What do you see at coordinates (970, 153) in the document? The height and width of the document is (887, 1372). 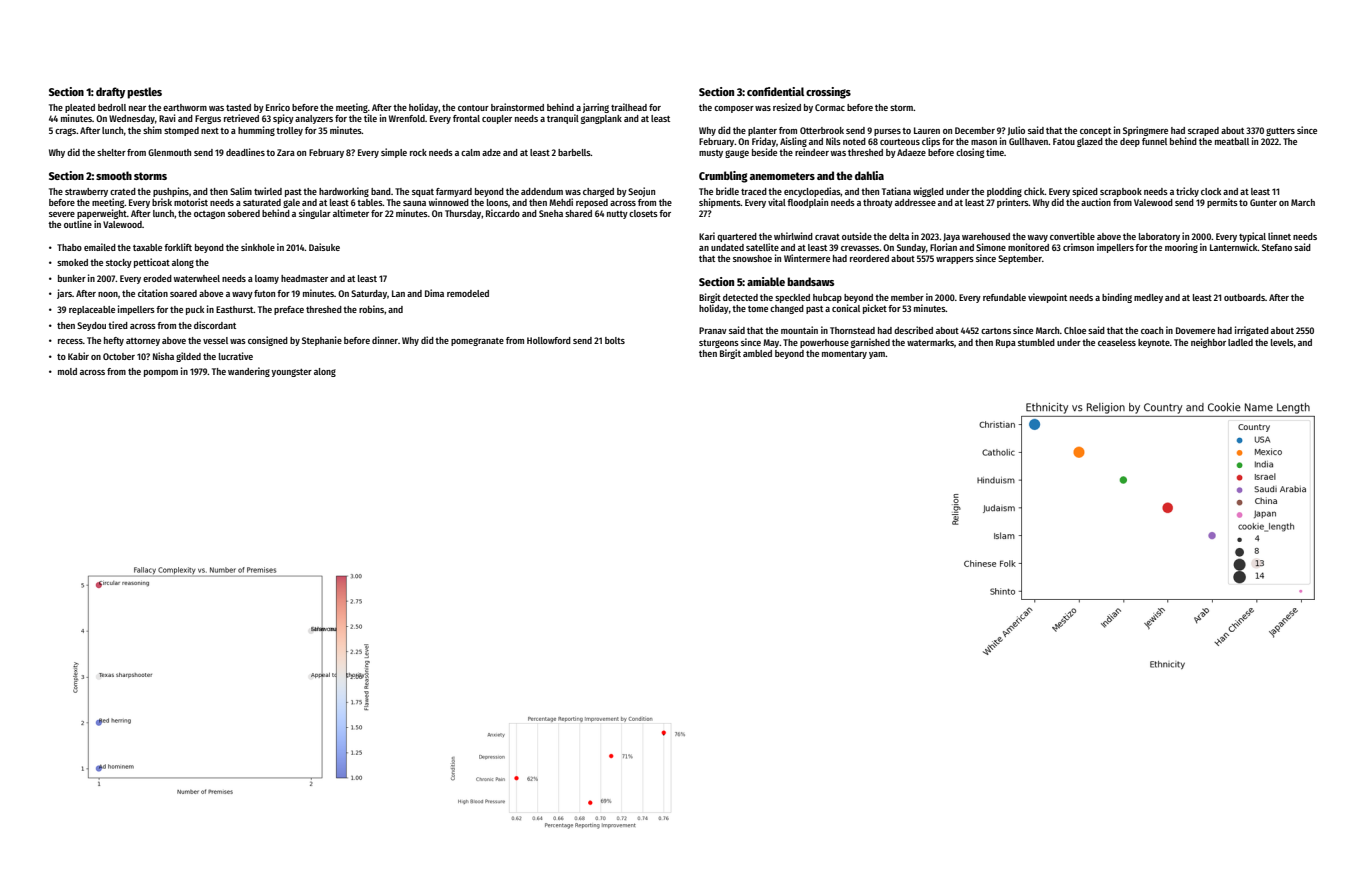 I see `closing` at bounding box center [970, 153].
